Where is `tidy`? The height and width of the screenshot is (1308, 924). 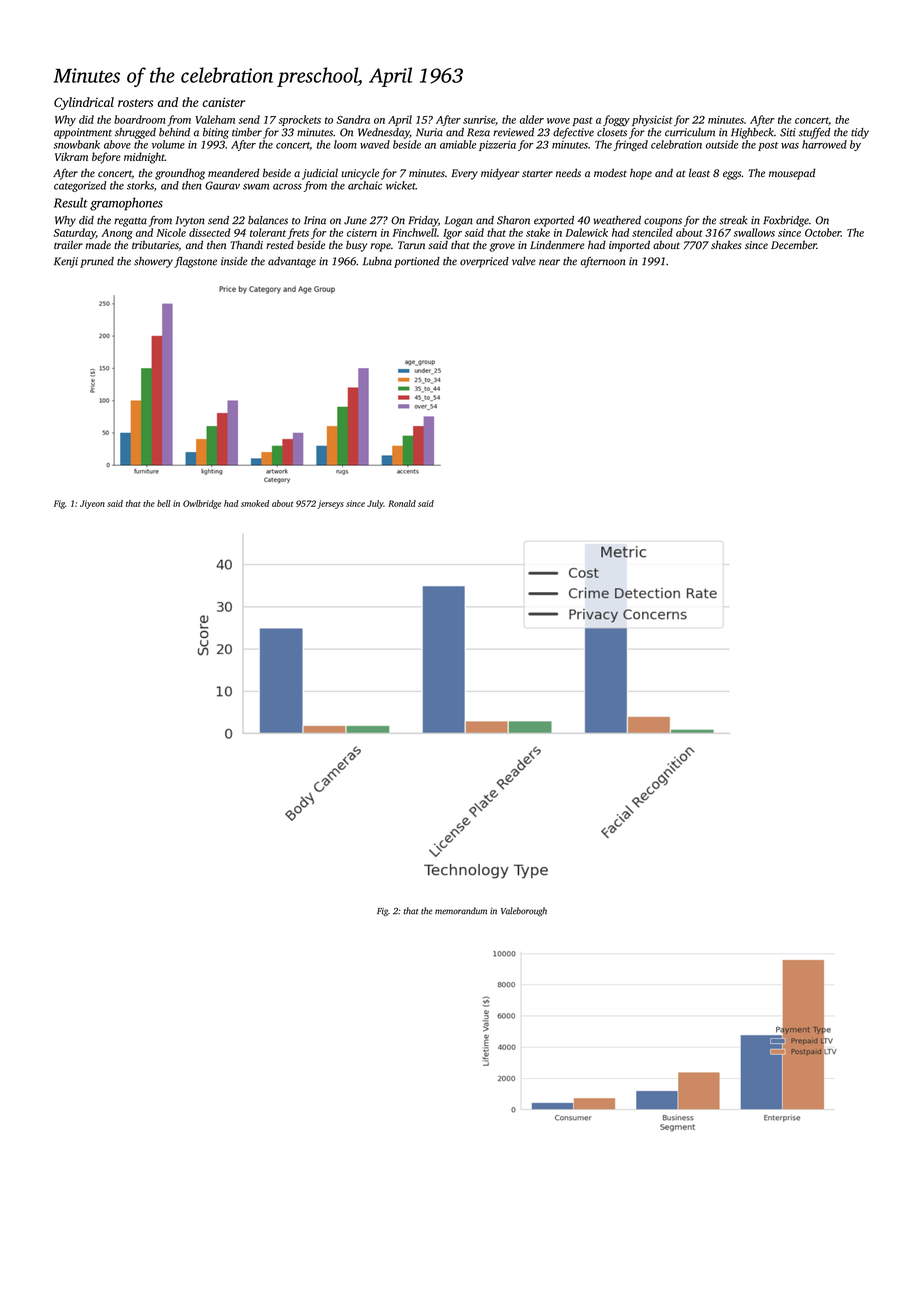
tidy is located at coordinates (860, 133).
